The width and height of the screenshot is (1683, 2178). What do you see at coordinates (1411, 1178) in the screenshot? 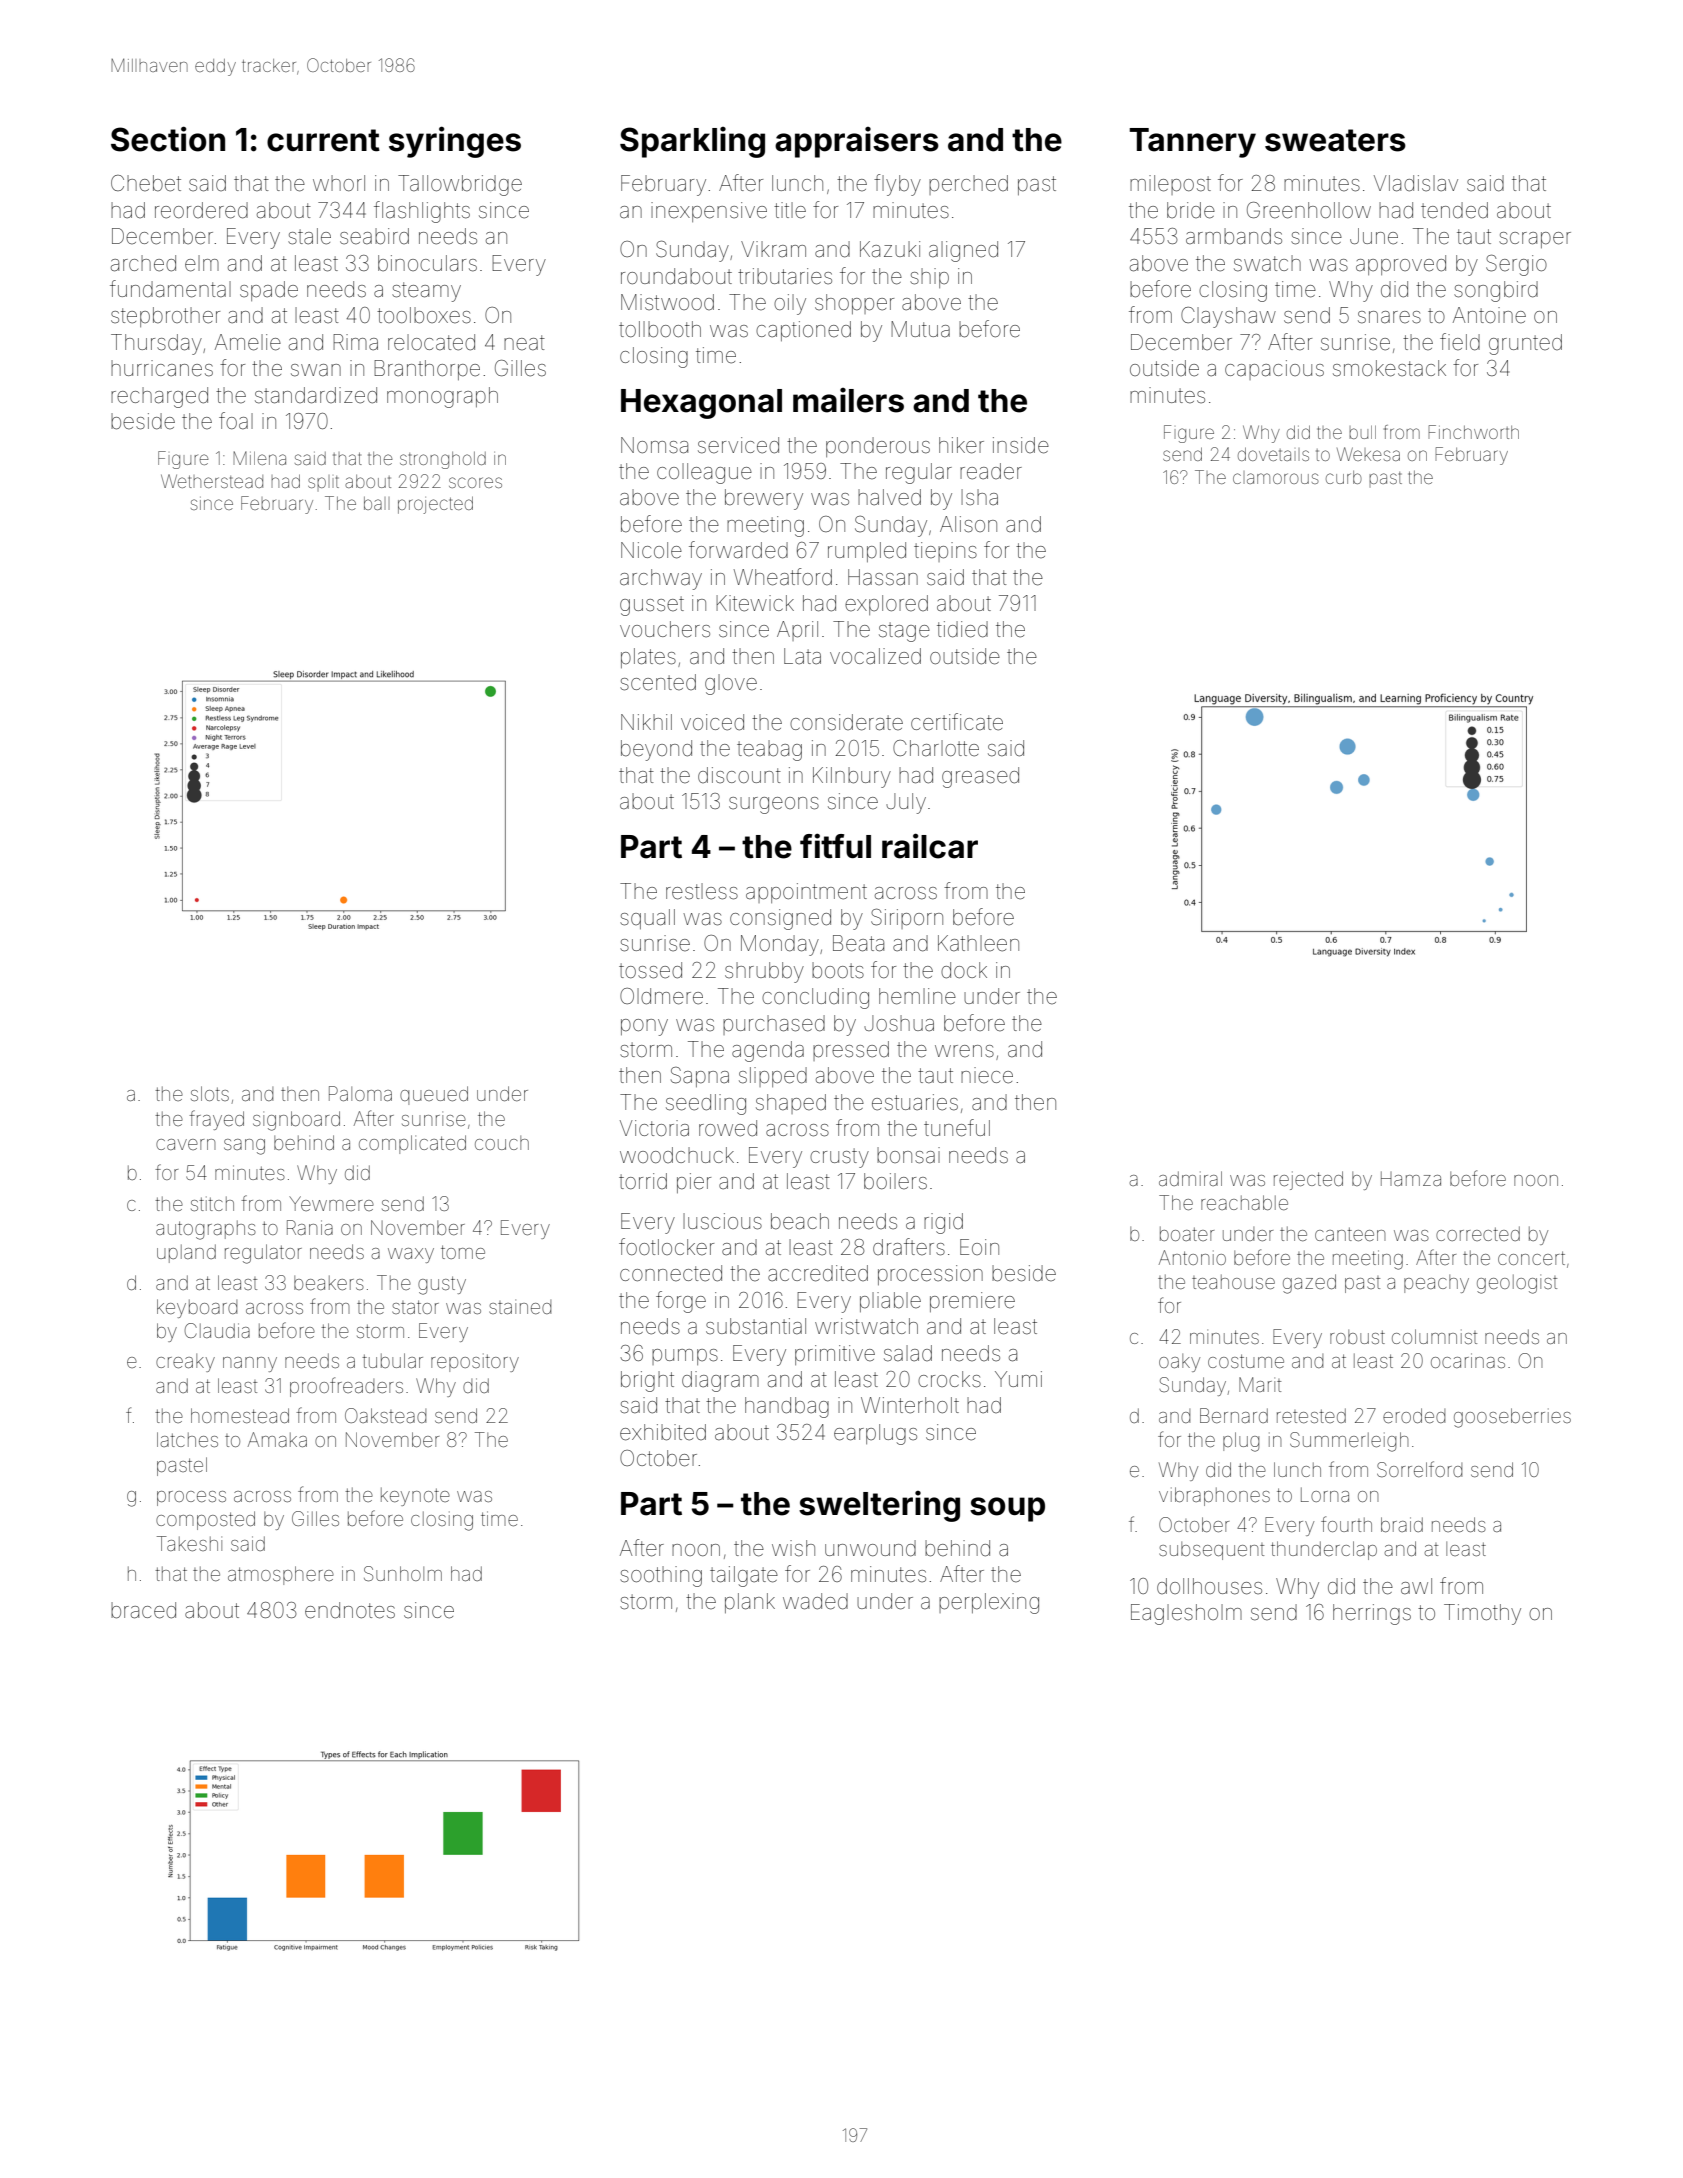
I see `Hamza` at bounding box center [1411, 1178].
